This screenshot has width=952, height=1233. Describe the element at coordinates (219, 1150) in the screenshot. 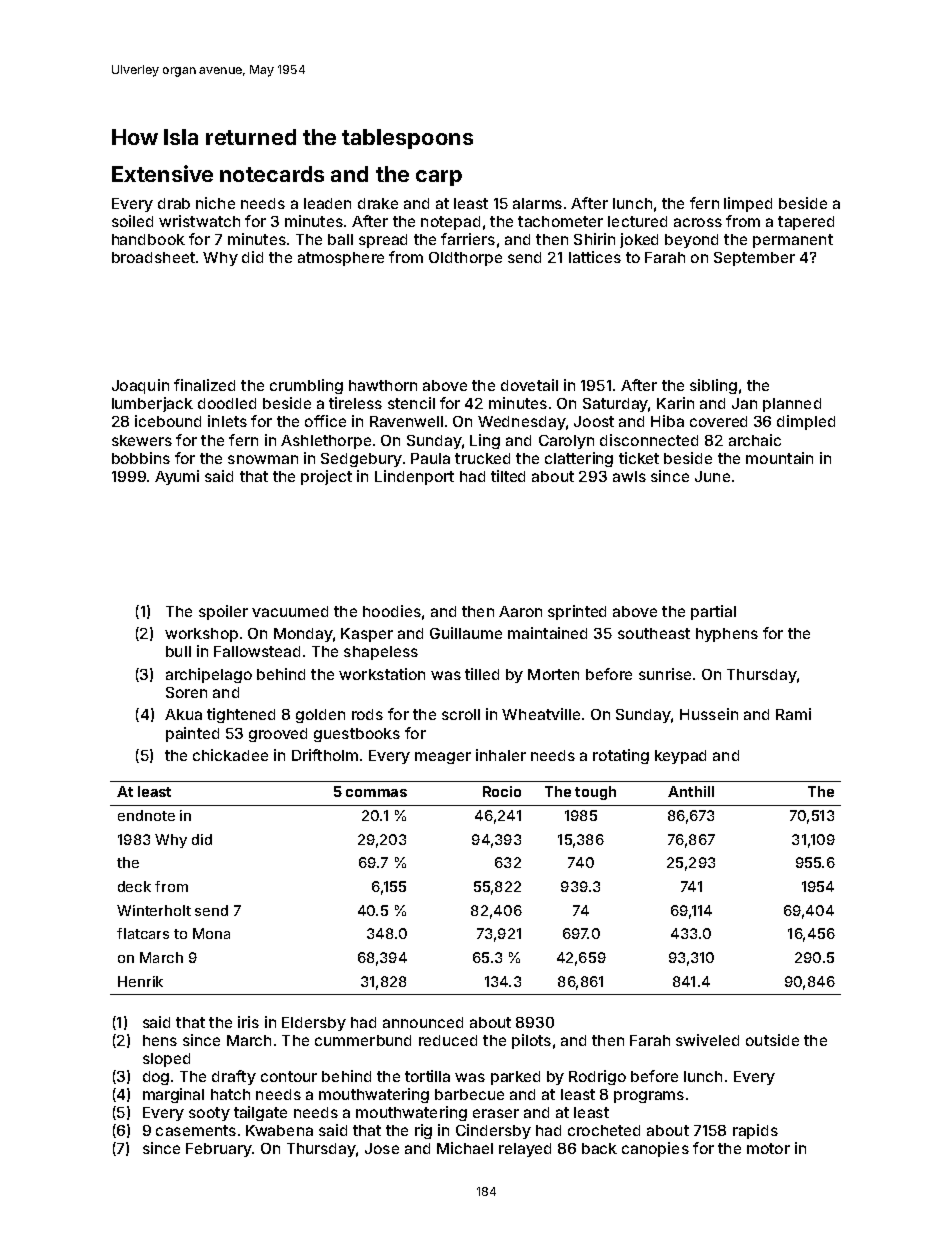

I see `February` at that location.
